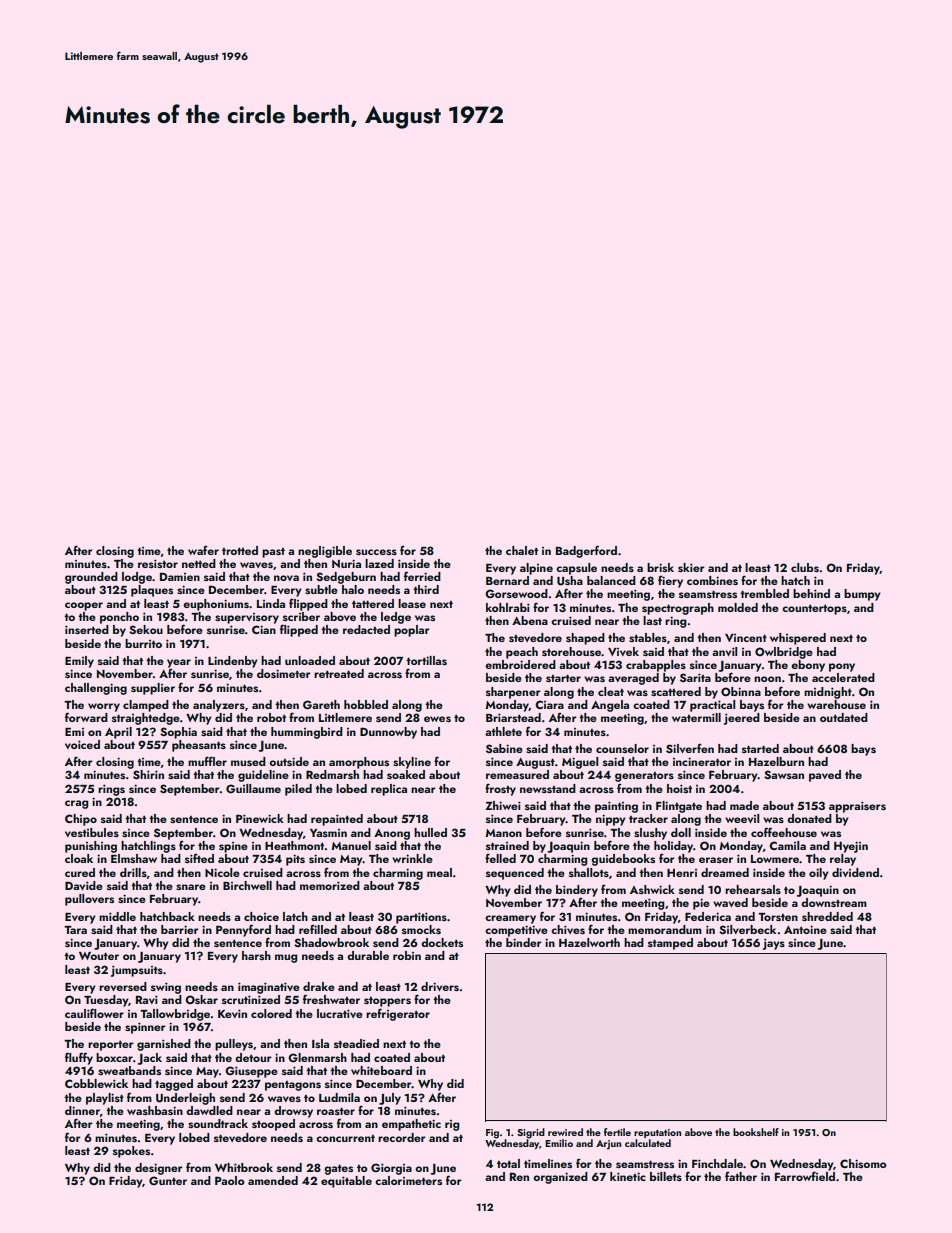  Describe the element at coordinates (353, 589) in the document. I see `halo` at that location.
